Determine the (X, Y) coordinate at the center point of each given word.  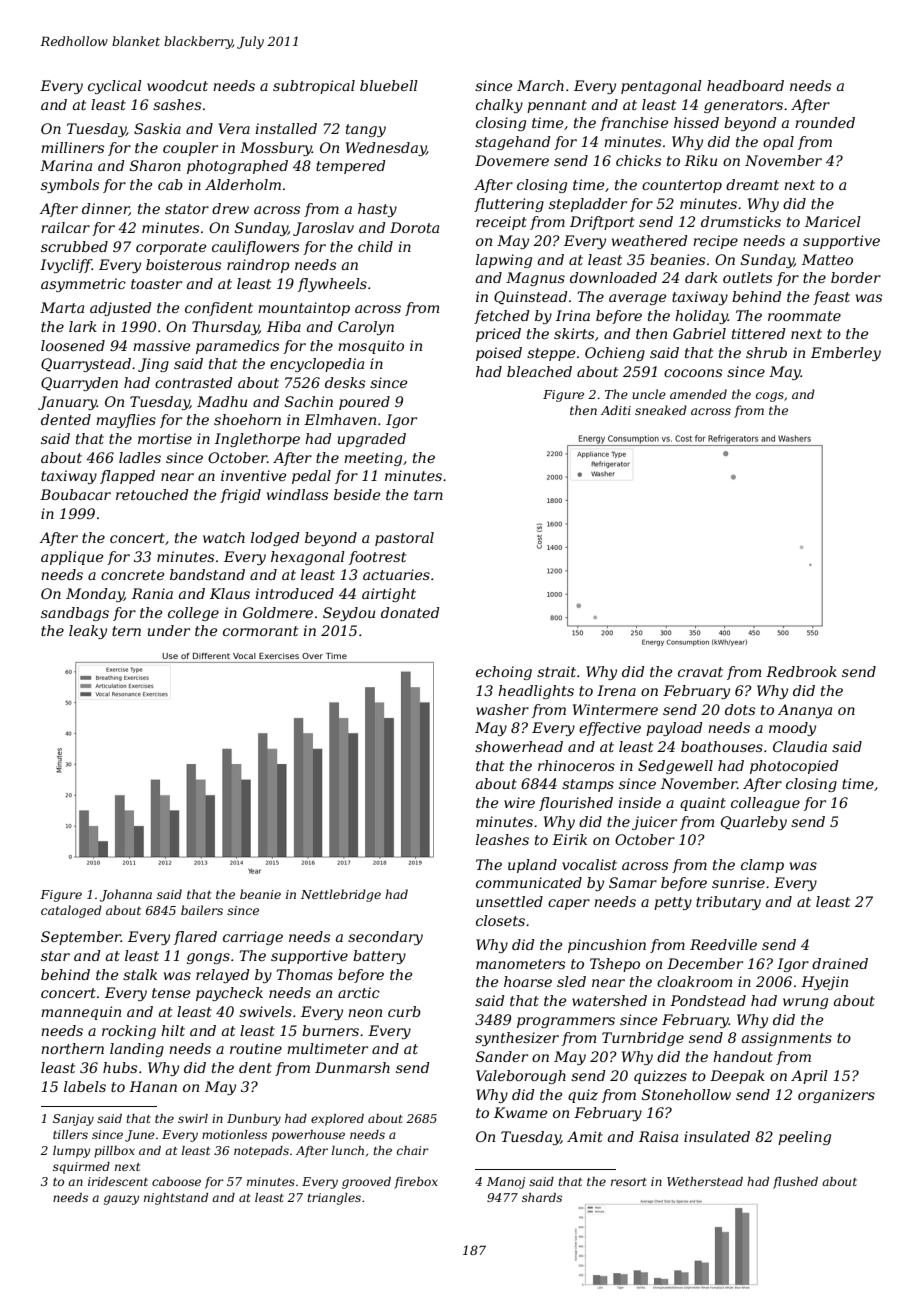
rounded (825, 122)
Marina (66, 165)
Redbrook (801, 671)
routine (256, 1048)
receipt (501, 223)
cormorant (260, 631)
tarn (428, 495)
